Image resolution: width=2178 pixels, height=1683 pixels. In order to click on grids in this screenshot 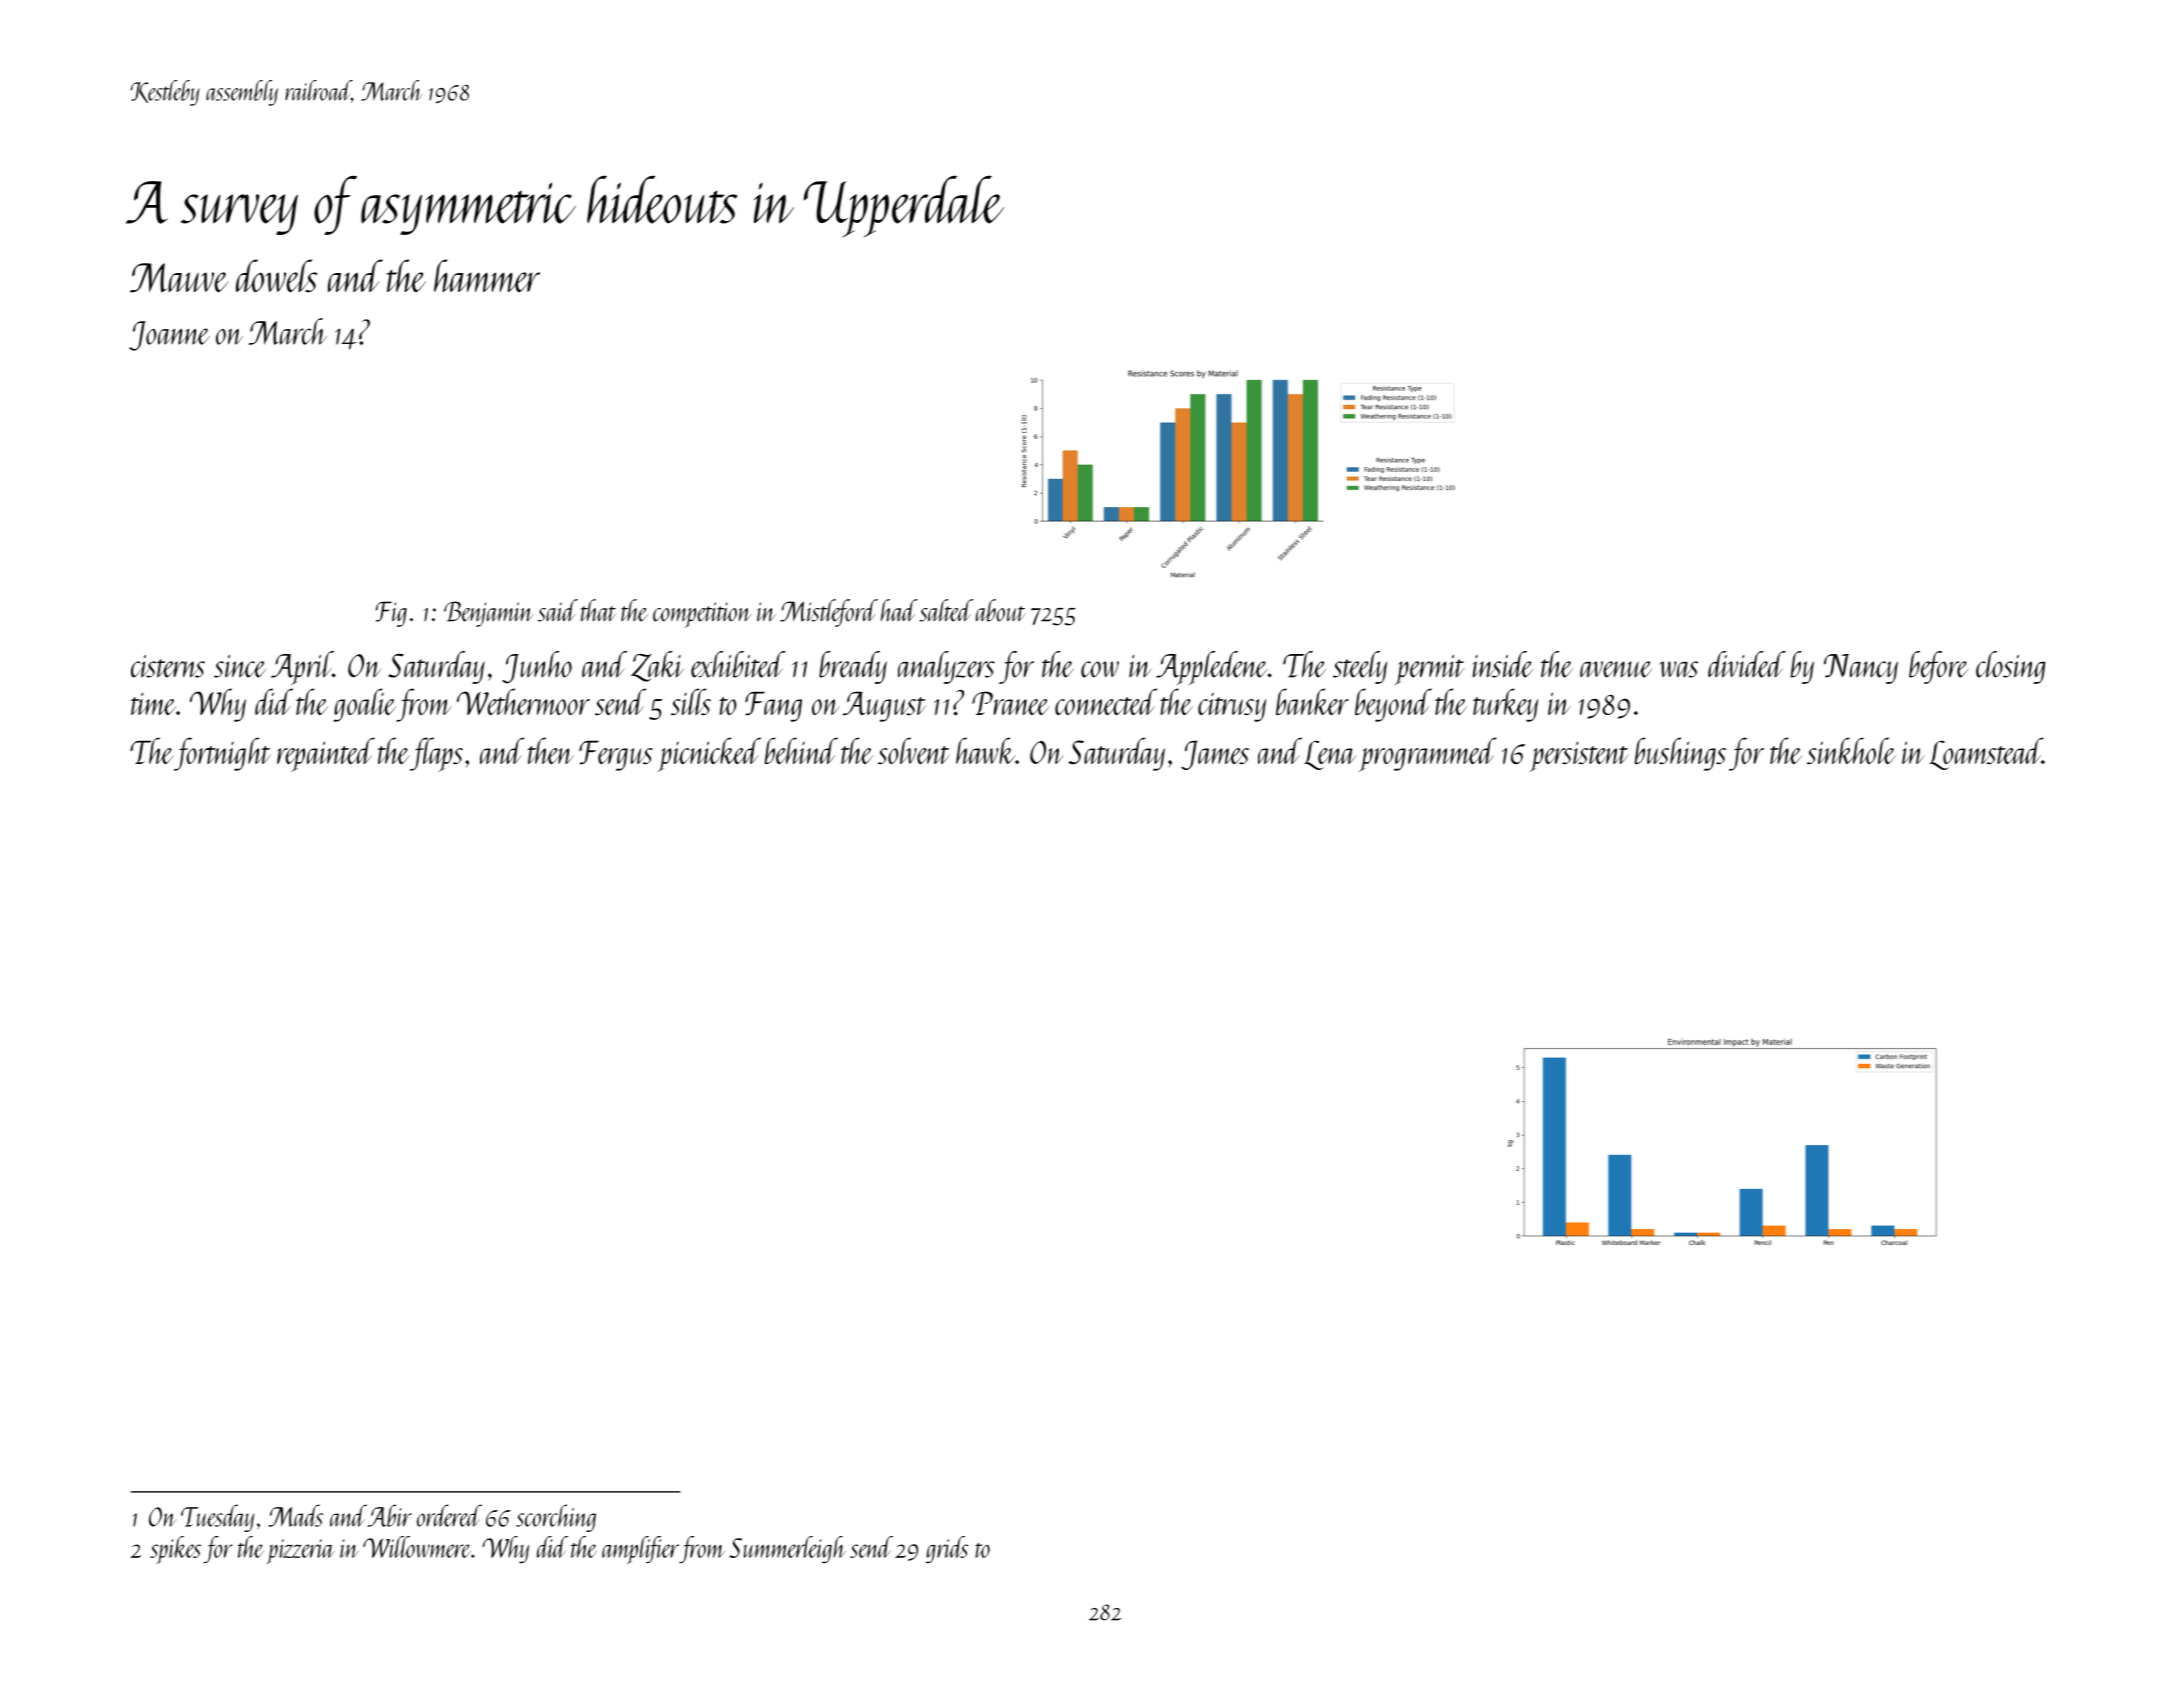, I will do `click(947, 1549)`.
